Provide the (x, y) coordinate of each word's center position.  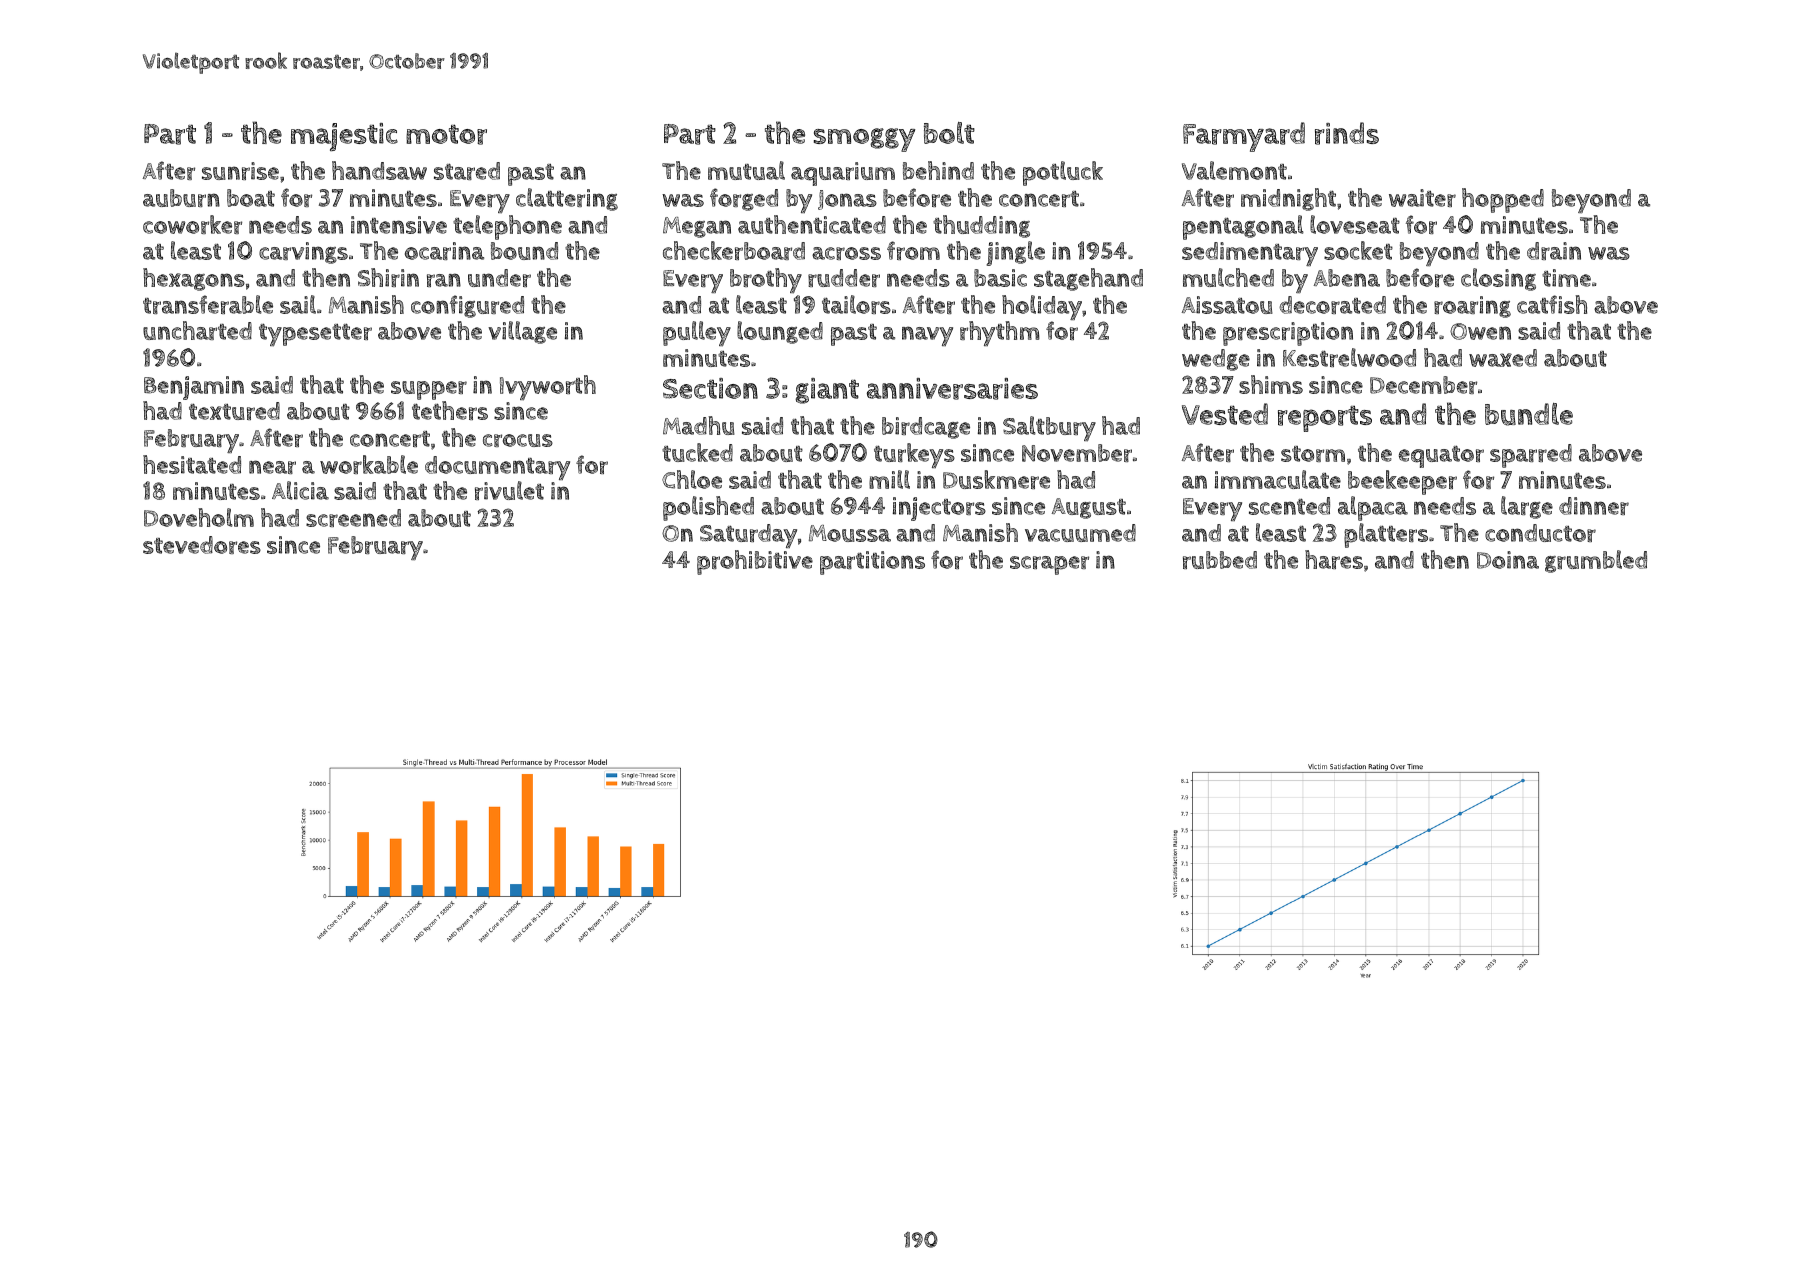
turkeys (914, 455)
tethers (450, 410)
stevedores (202, 545)
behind (938, 170)
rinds (1347, 133)
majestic (344, 137)
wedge (1216, 360)
